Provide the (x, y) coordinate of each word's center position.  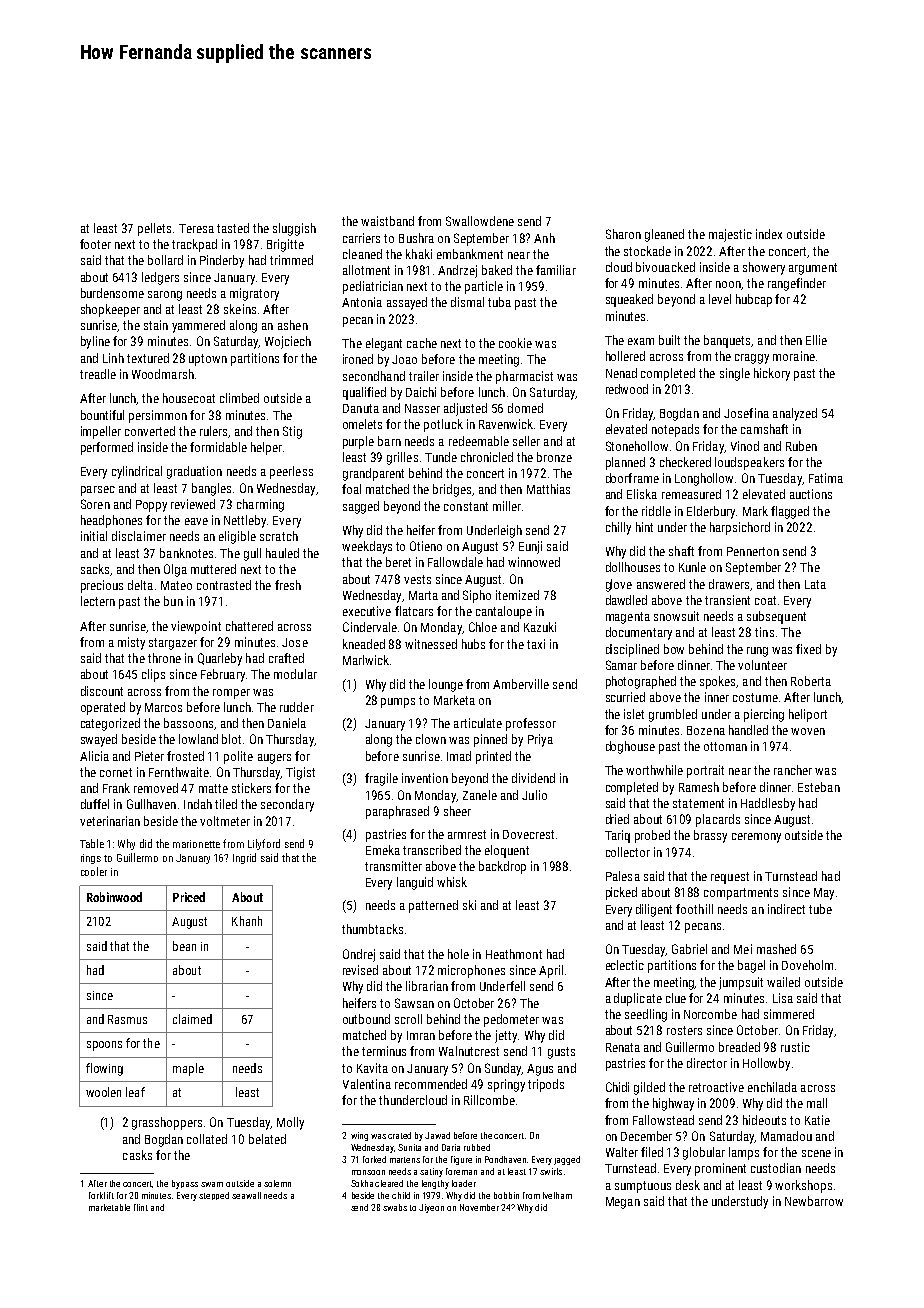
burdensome (112, 293)
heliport (808, 715)
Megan (623, 1203)
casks (137, 1155)
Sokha (362, 1183)
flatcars (414, 611)
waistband (387, 221)
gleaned (664, 235)
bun (173, 601)
